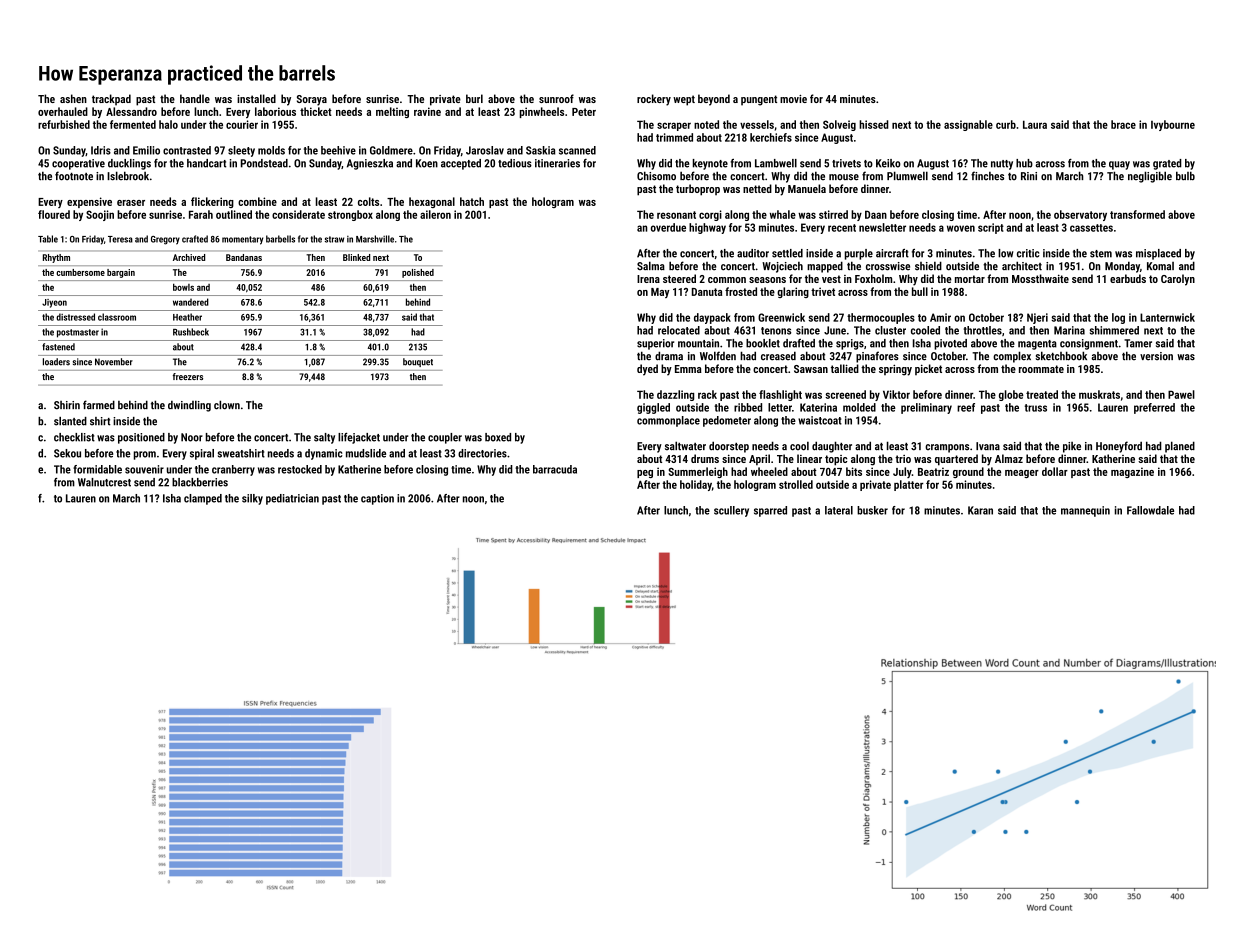  What do you see at coordinates (1158, 254) in the screenshot?
I see `misplaced` at bounding box center [1158, 254].
